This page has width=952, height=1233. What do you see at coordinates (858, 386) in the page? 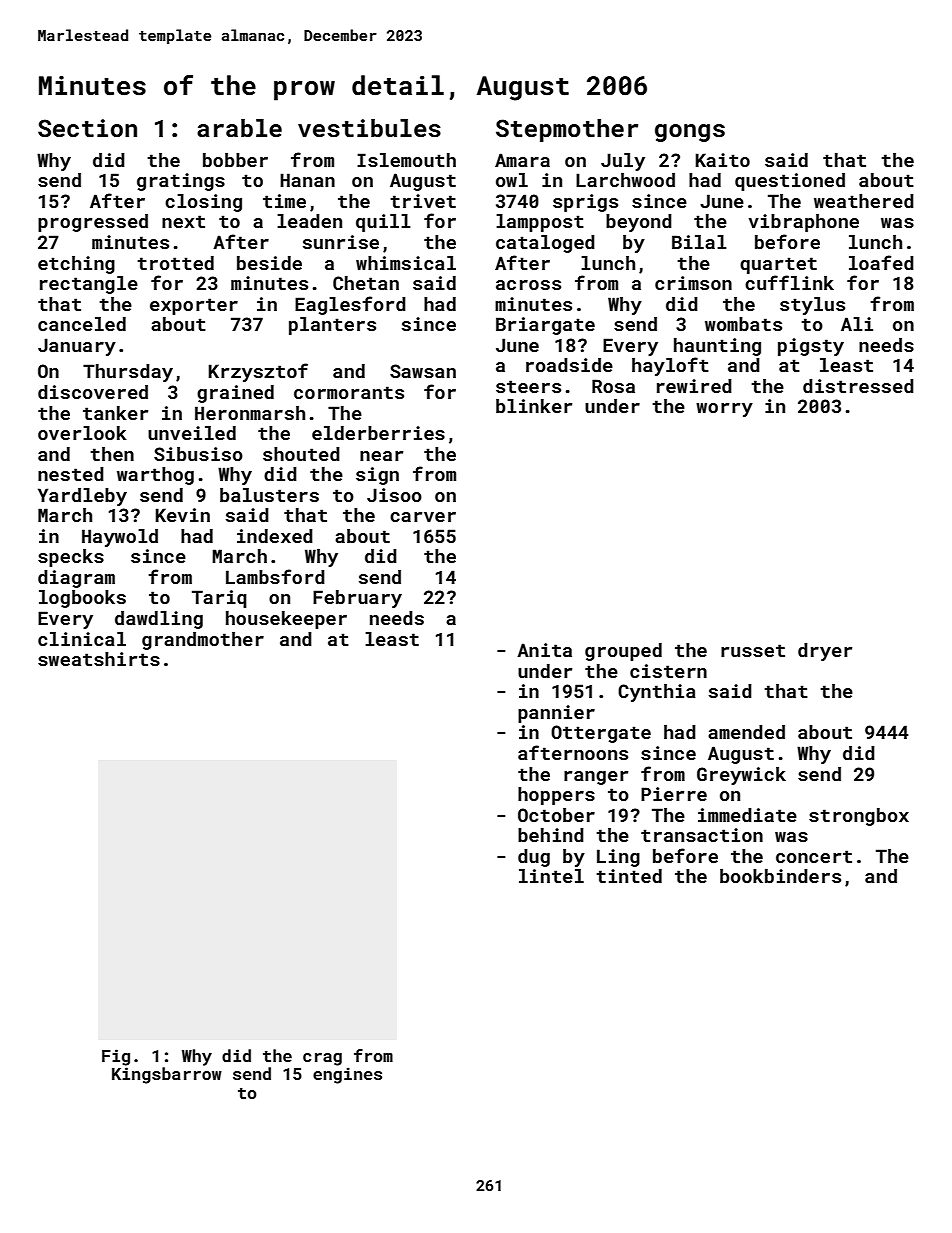
I see `distressed` at bounding box center [858, 386].
